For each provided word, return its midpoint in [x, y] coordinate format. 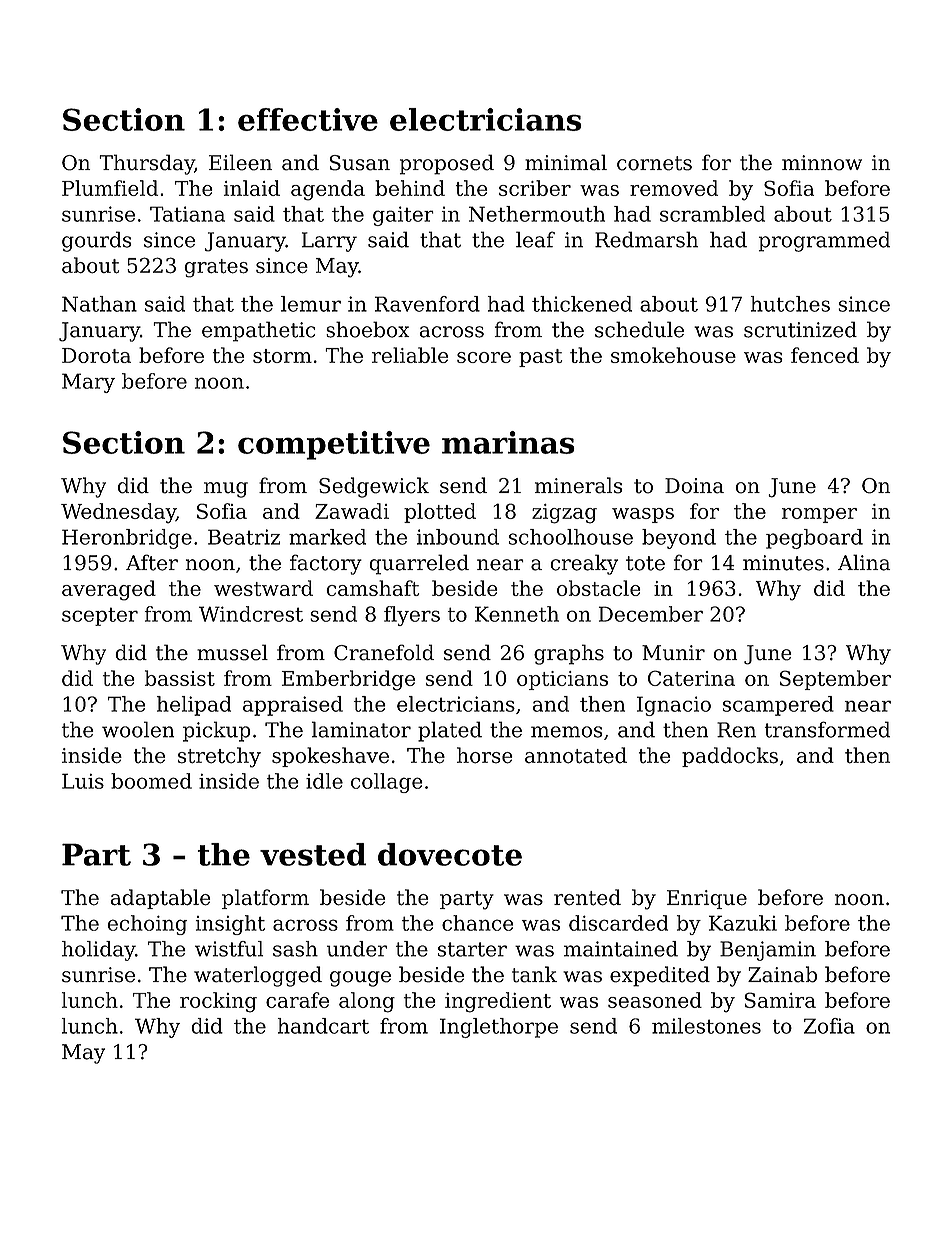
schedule [639, 329]
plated [450, 731]
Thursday [147, 164]
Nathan [99, 304]
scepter [100, 616]
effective [308, 119]
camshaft [372, 588]
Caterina [691, 678]
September [835, 680]
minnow [822, 163]
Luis [83, 781]
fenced [825, 355]
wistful [229, 949]
